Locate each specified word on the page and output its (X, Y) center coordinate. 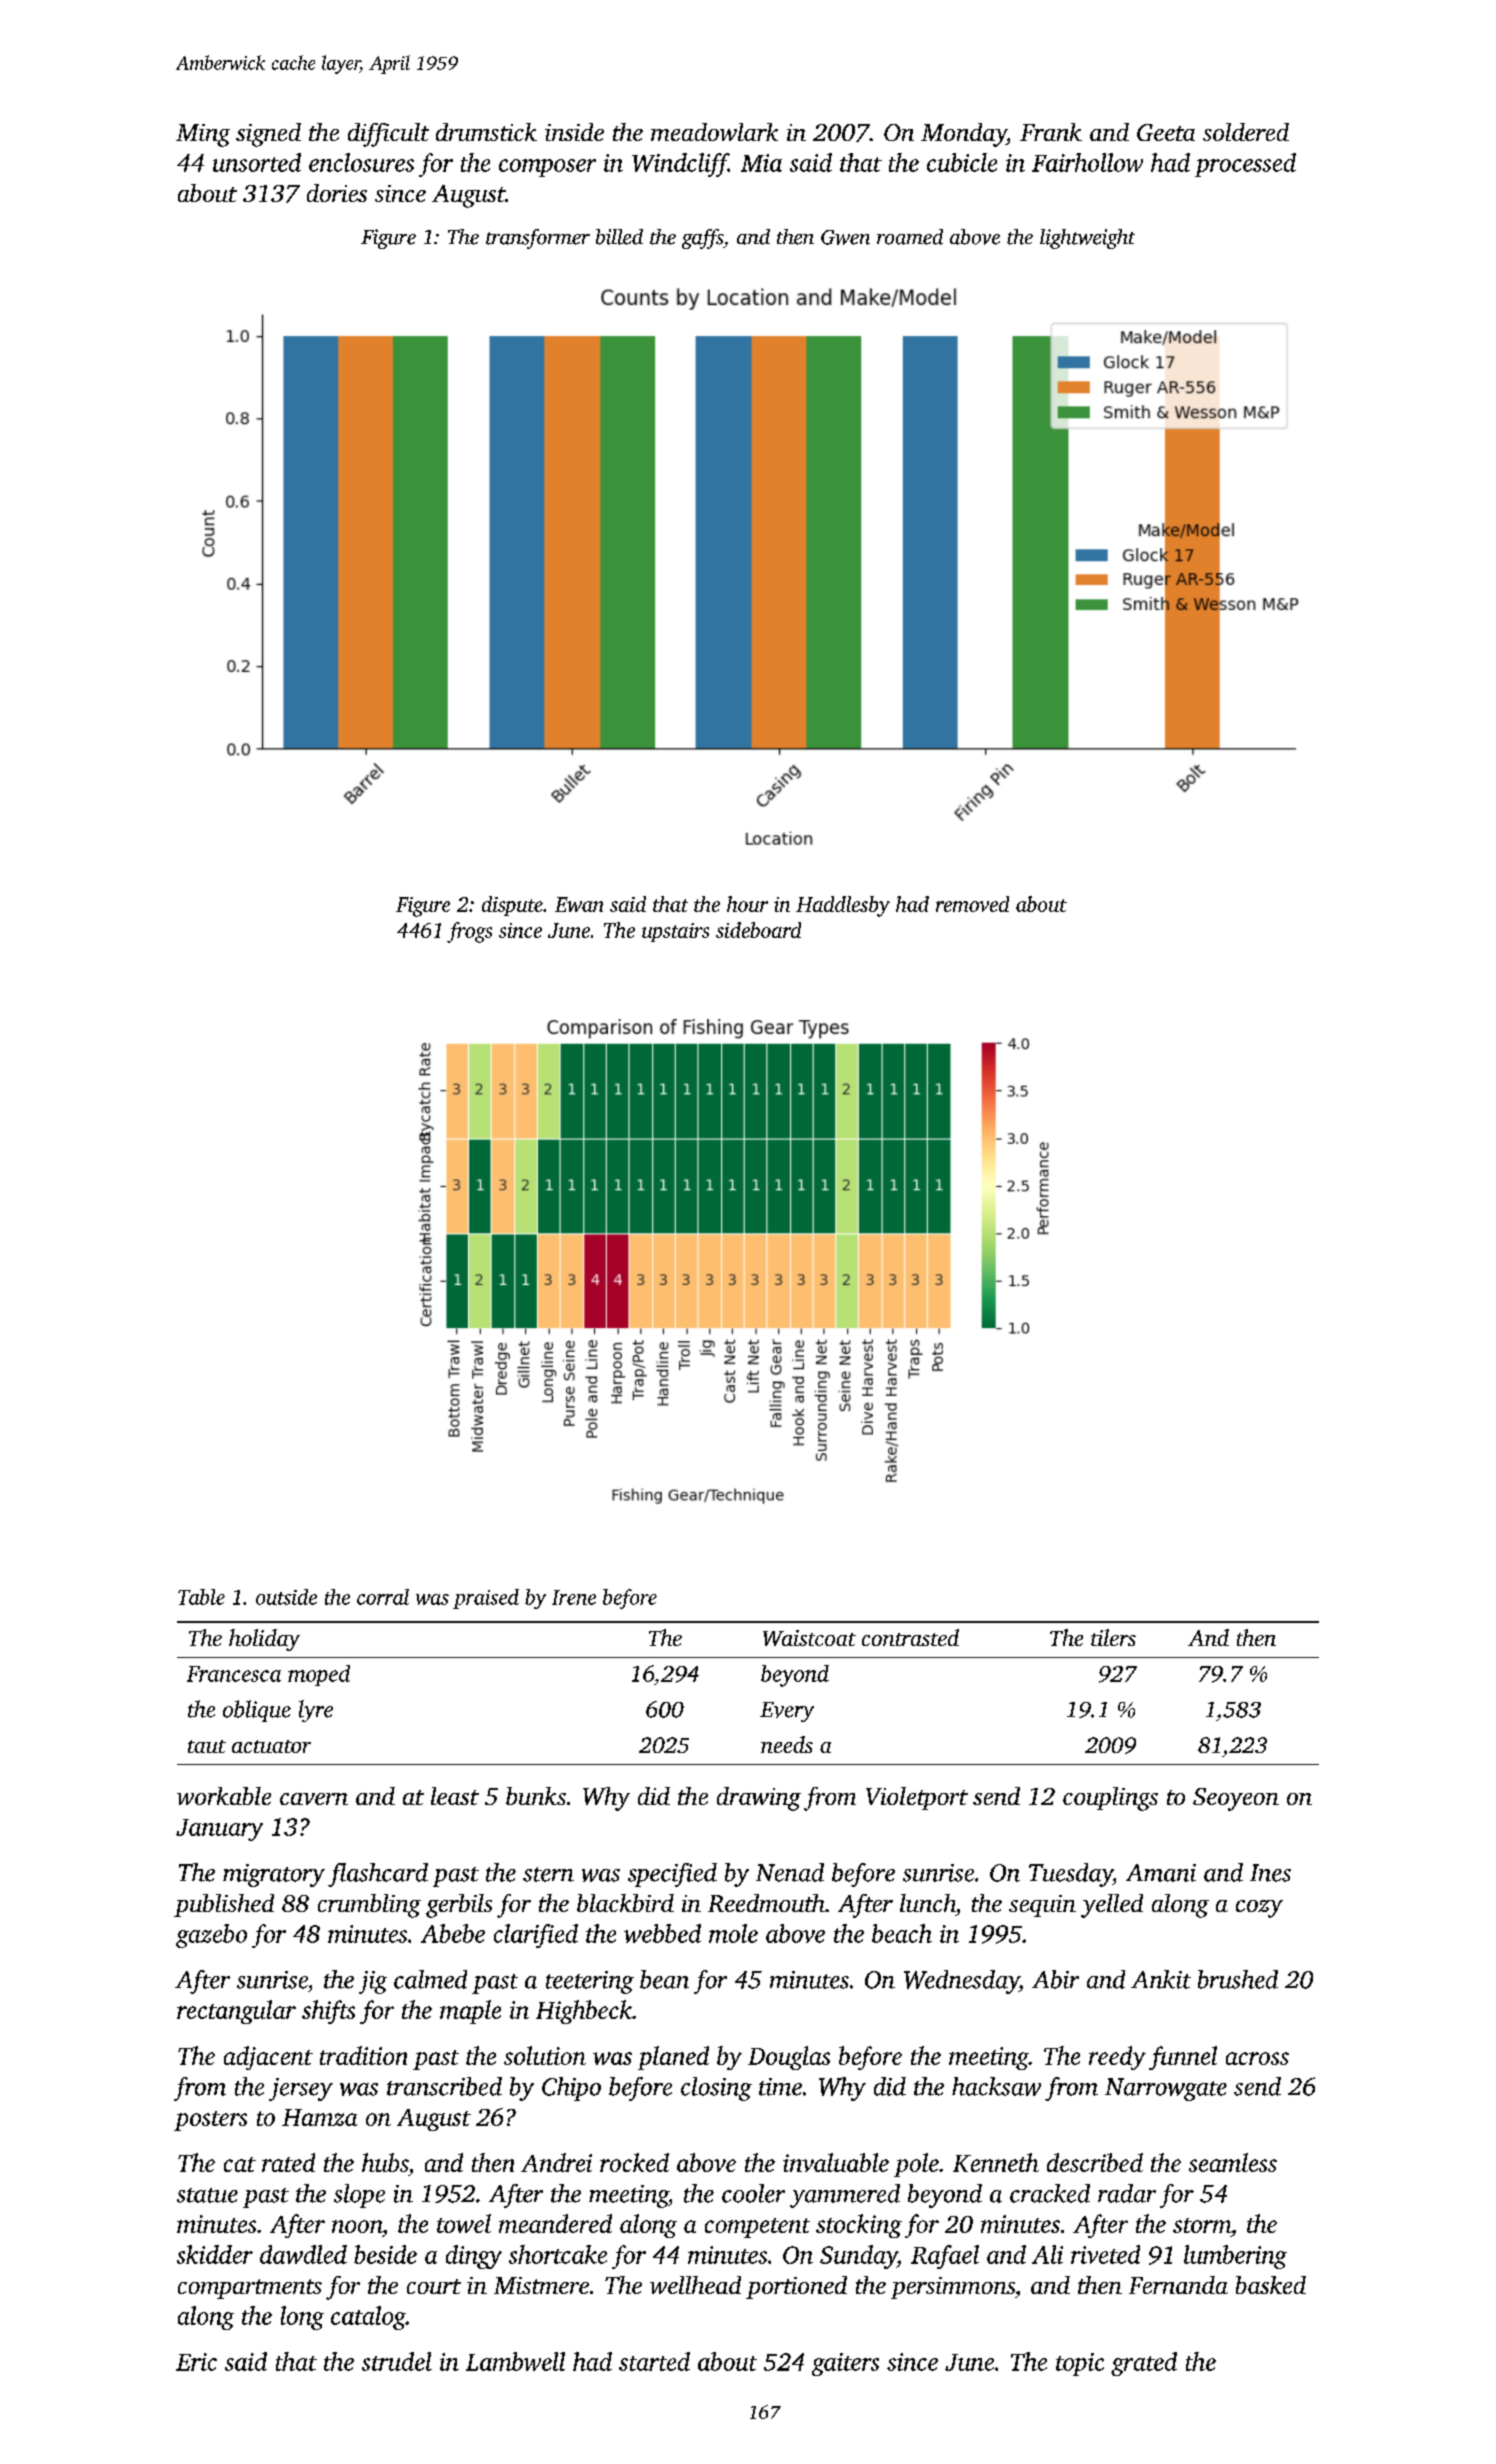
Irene (574, 1597)
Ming (203, 135)
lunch (928, 1903)
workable (224, 1796)
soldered (1246, 132)
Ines (1270, 1873)
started (654, 2361)
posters (210, 2121)
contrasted (910, 1637)
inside (574, 132)
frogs (469, 932)
